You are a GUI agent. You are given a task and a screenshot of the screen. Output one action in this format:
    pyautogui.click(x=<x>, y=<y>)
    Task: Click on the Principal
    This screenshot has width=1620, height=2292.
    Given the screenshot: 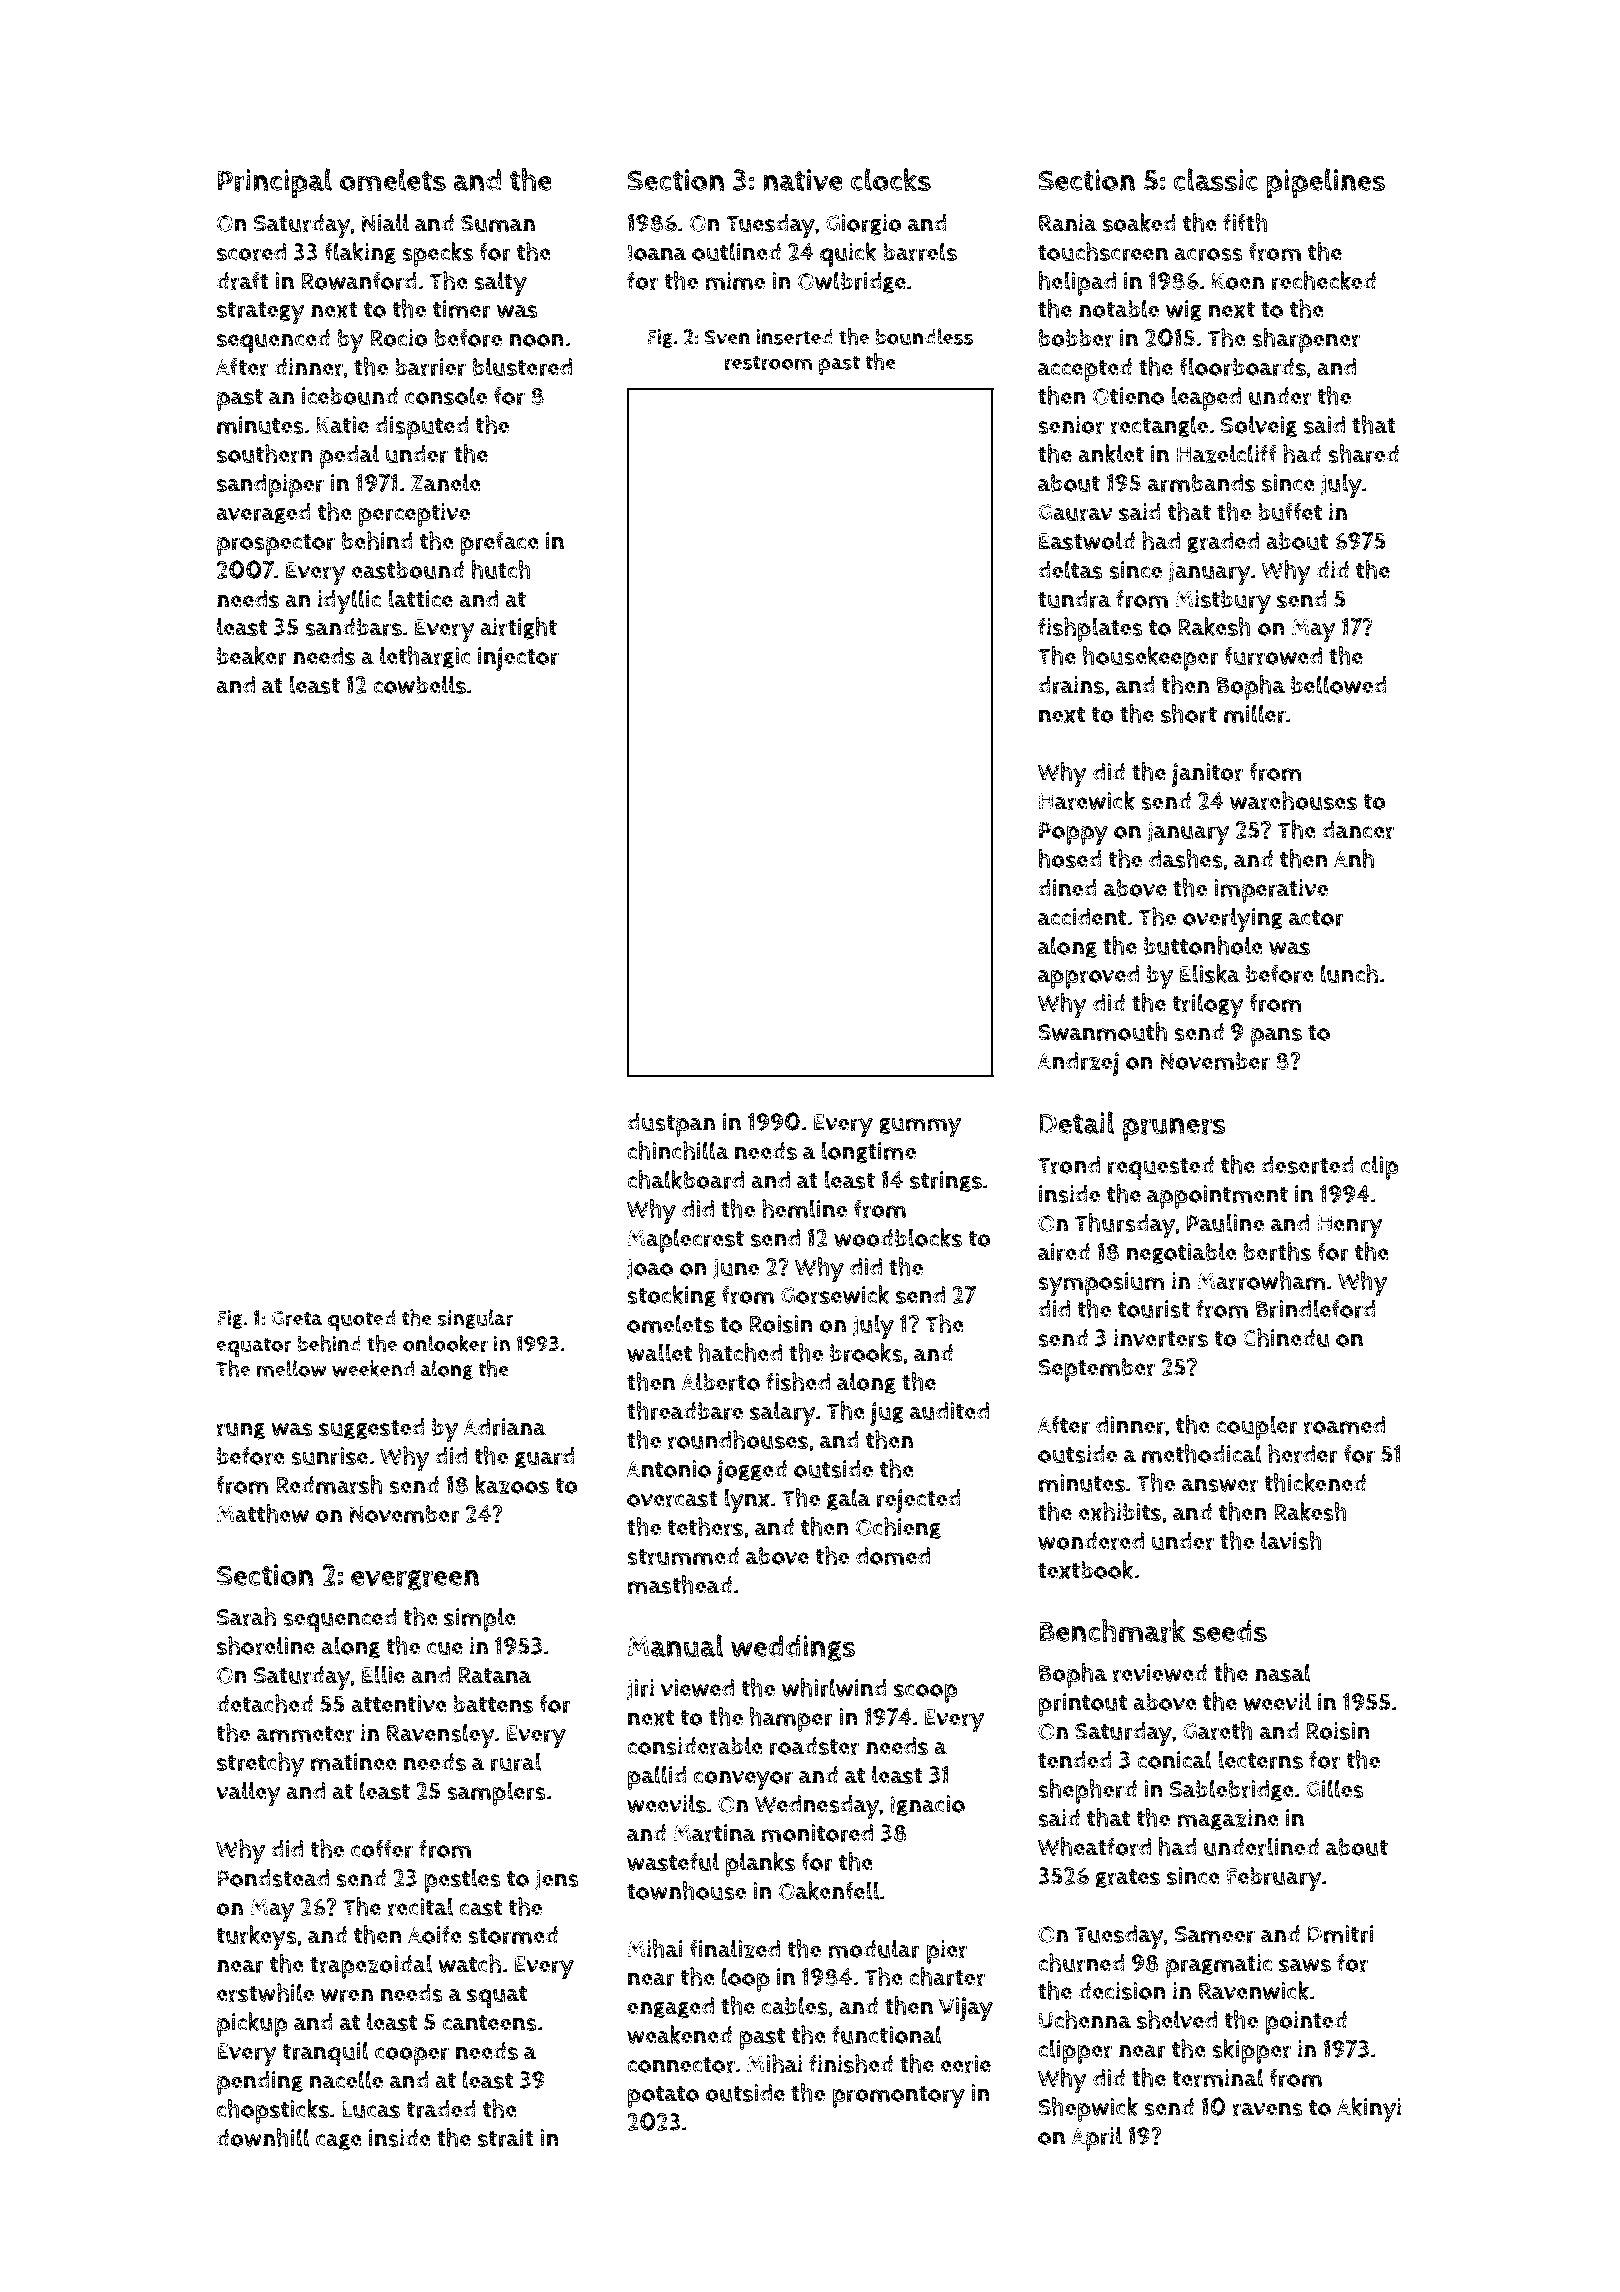 What is the action you would take?
    pyautogui.click(x=275, y=183)
